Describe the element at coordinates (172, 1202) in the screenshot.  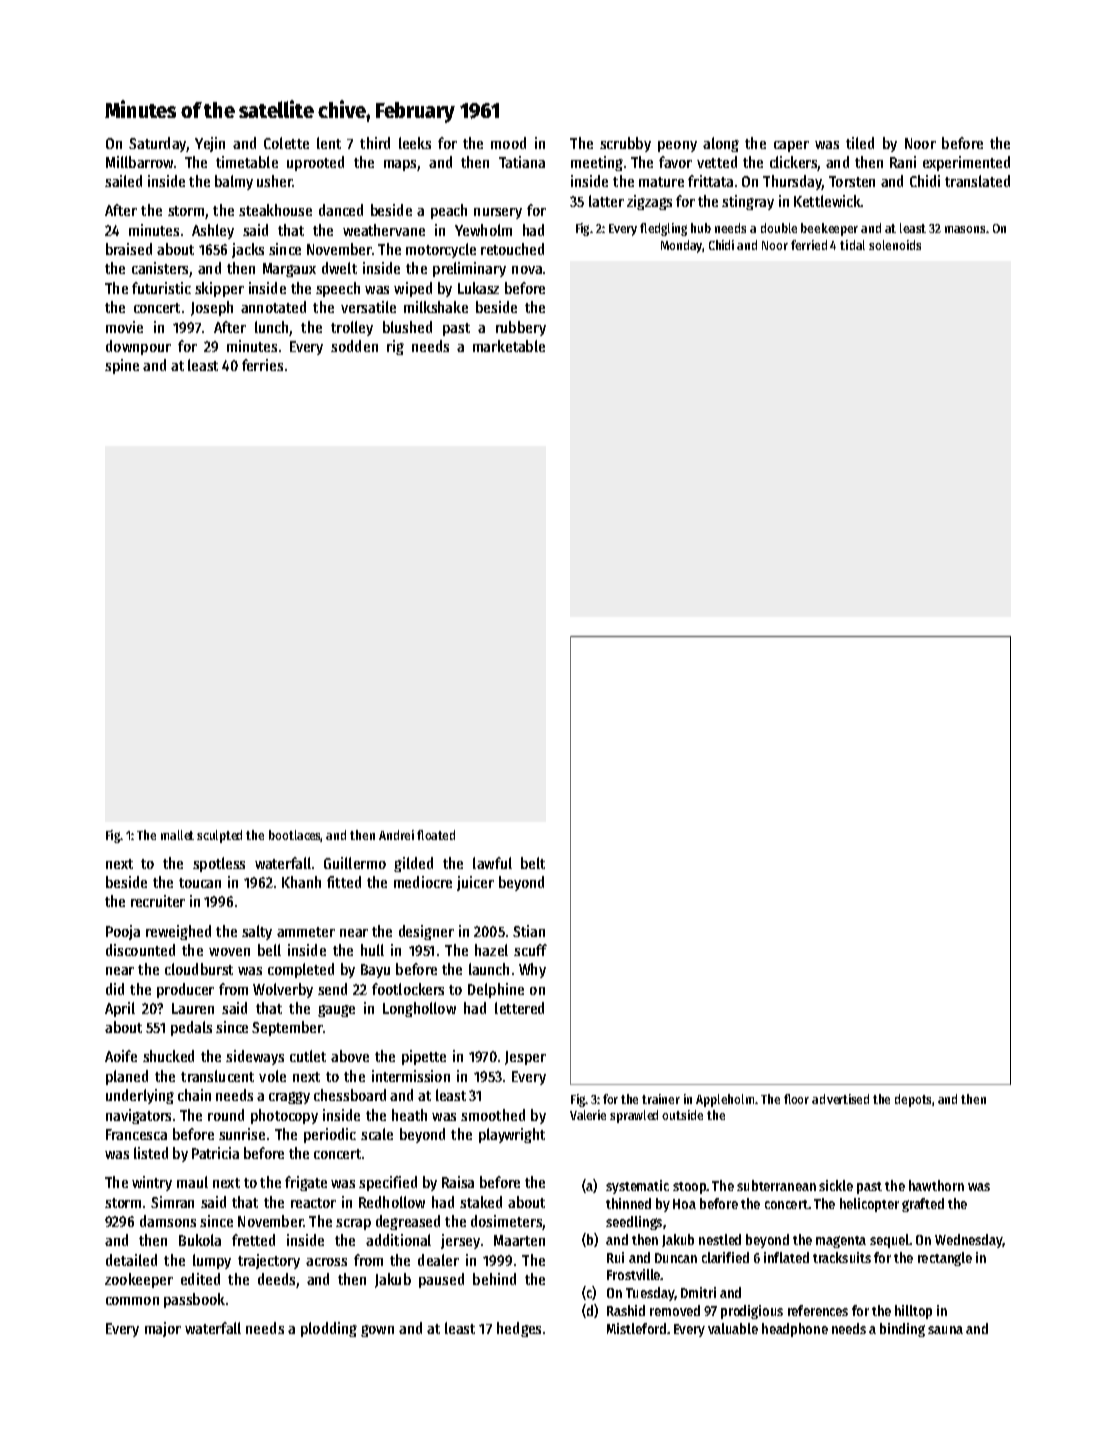
I see `Simran` at that location.
